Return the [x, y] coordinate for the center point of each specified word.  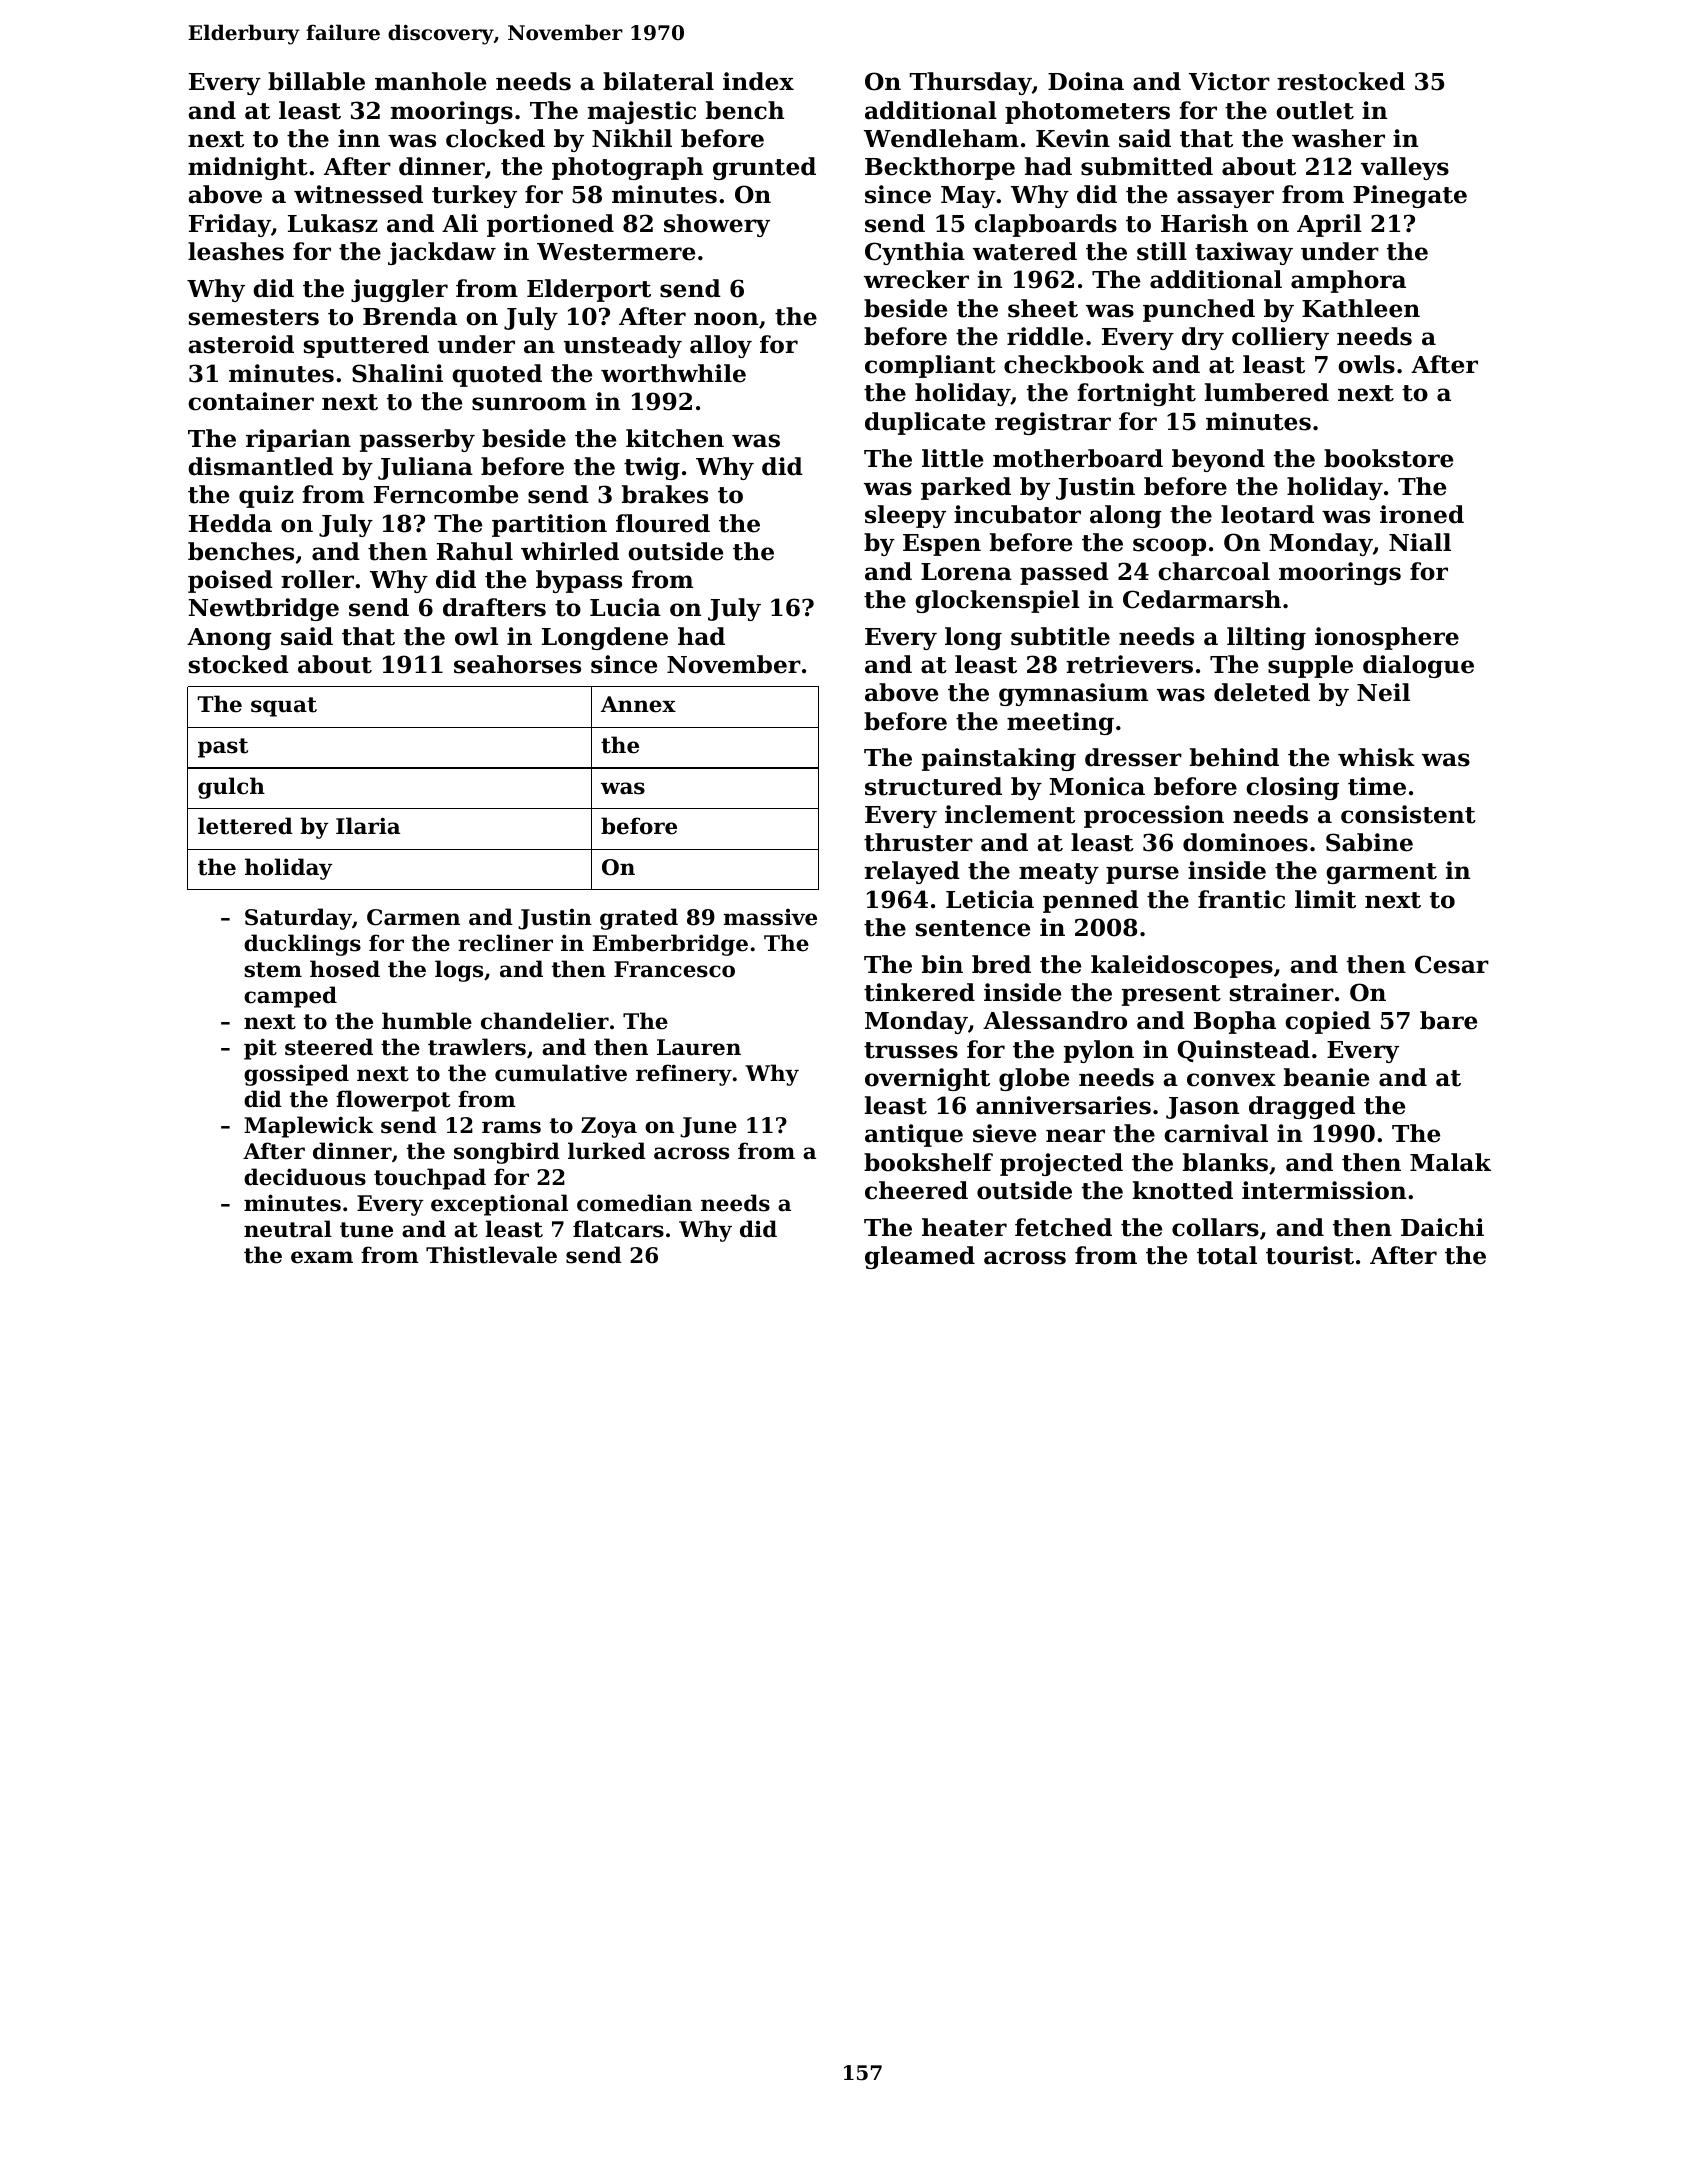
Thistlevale [491, 1255]
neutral [288, 1229]
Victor [1229, 81]
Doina [1086, 81]
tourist [1310, 1255]
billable [316, 81]
